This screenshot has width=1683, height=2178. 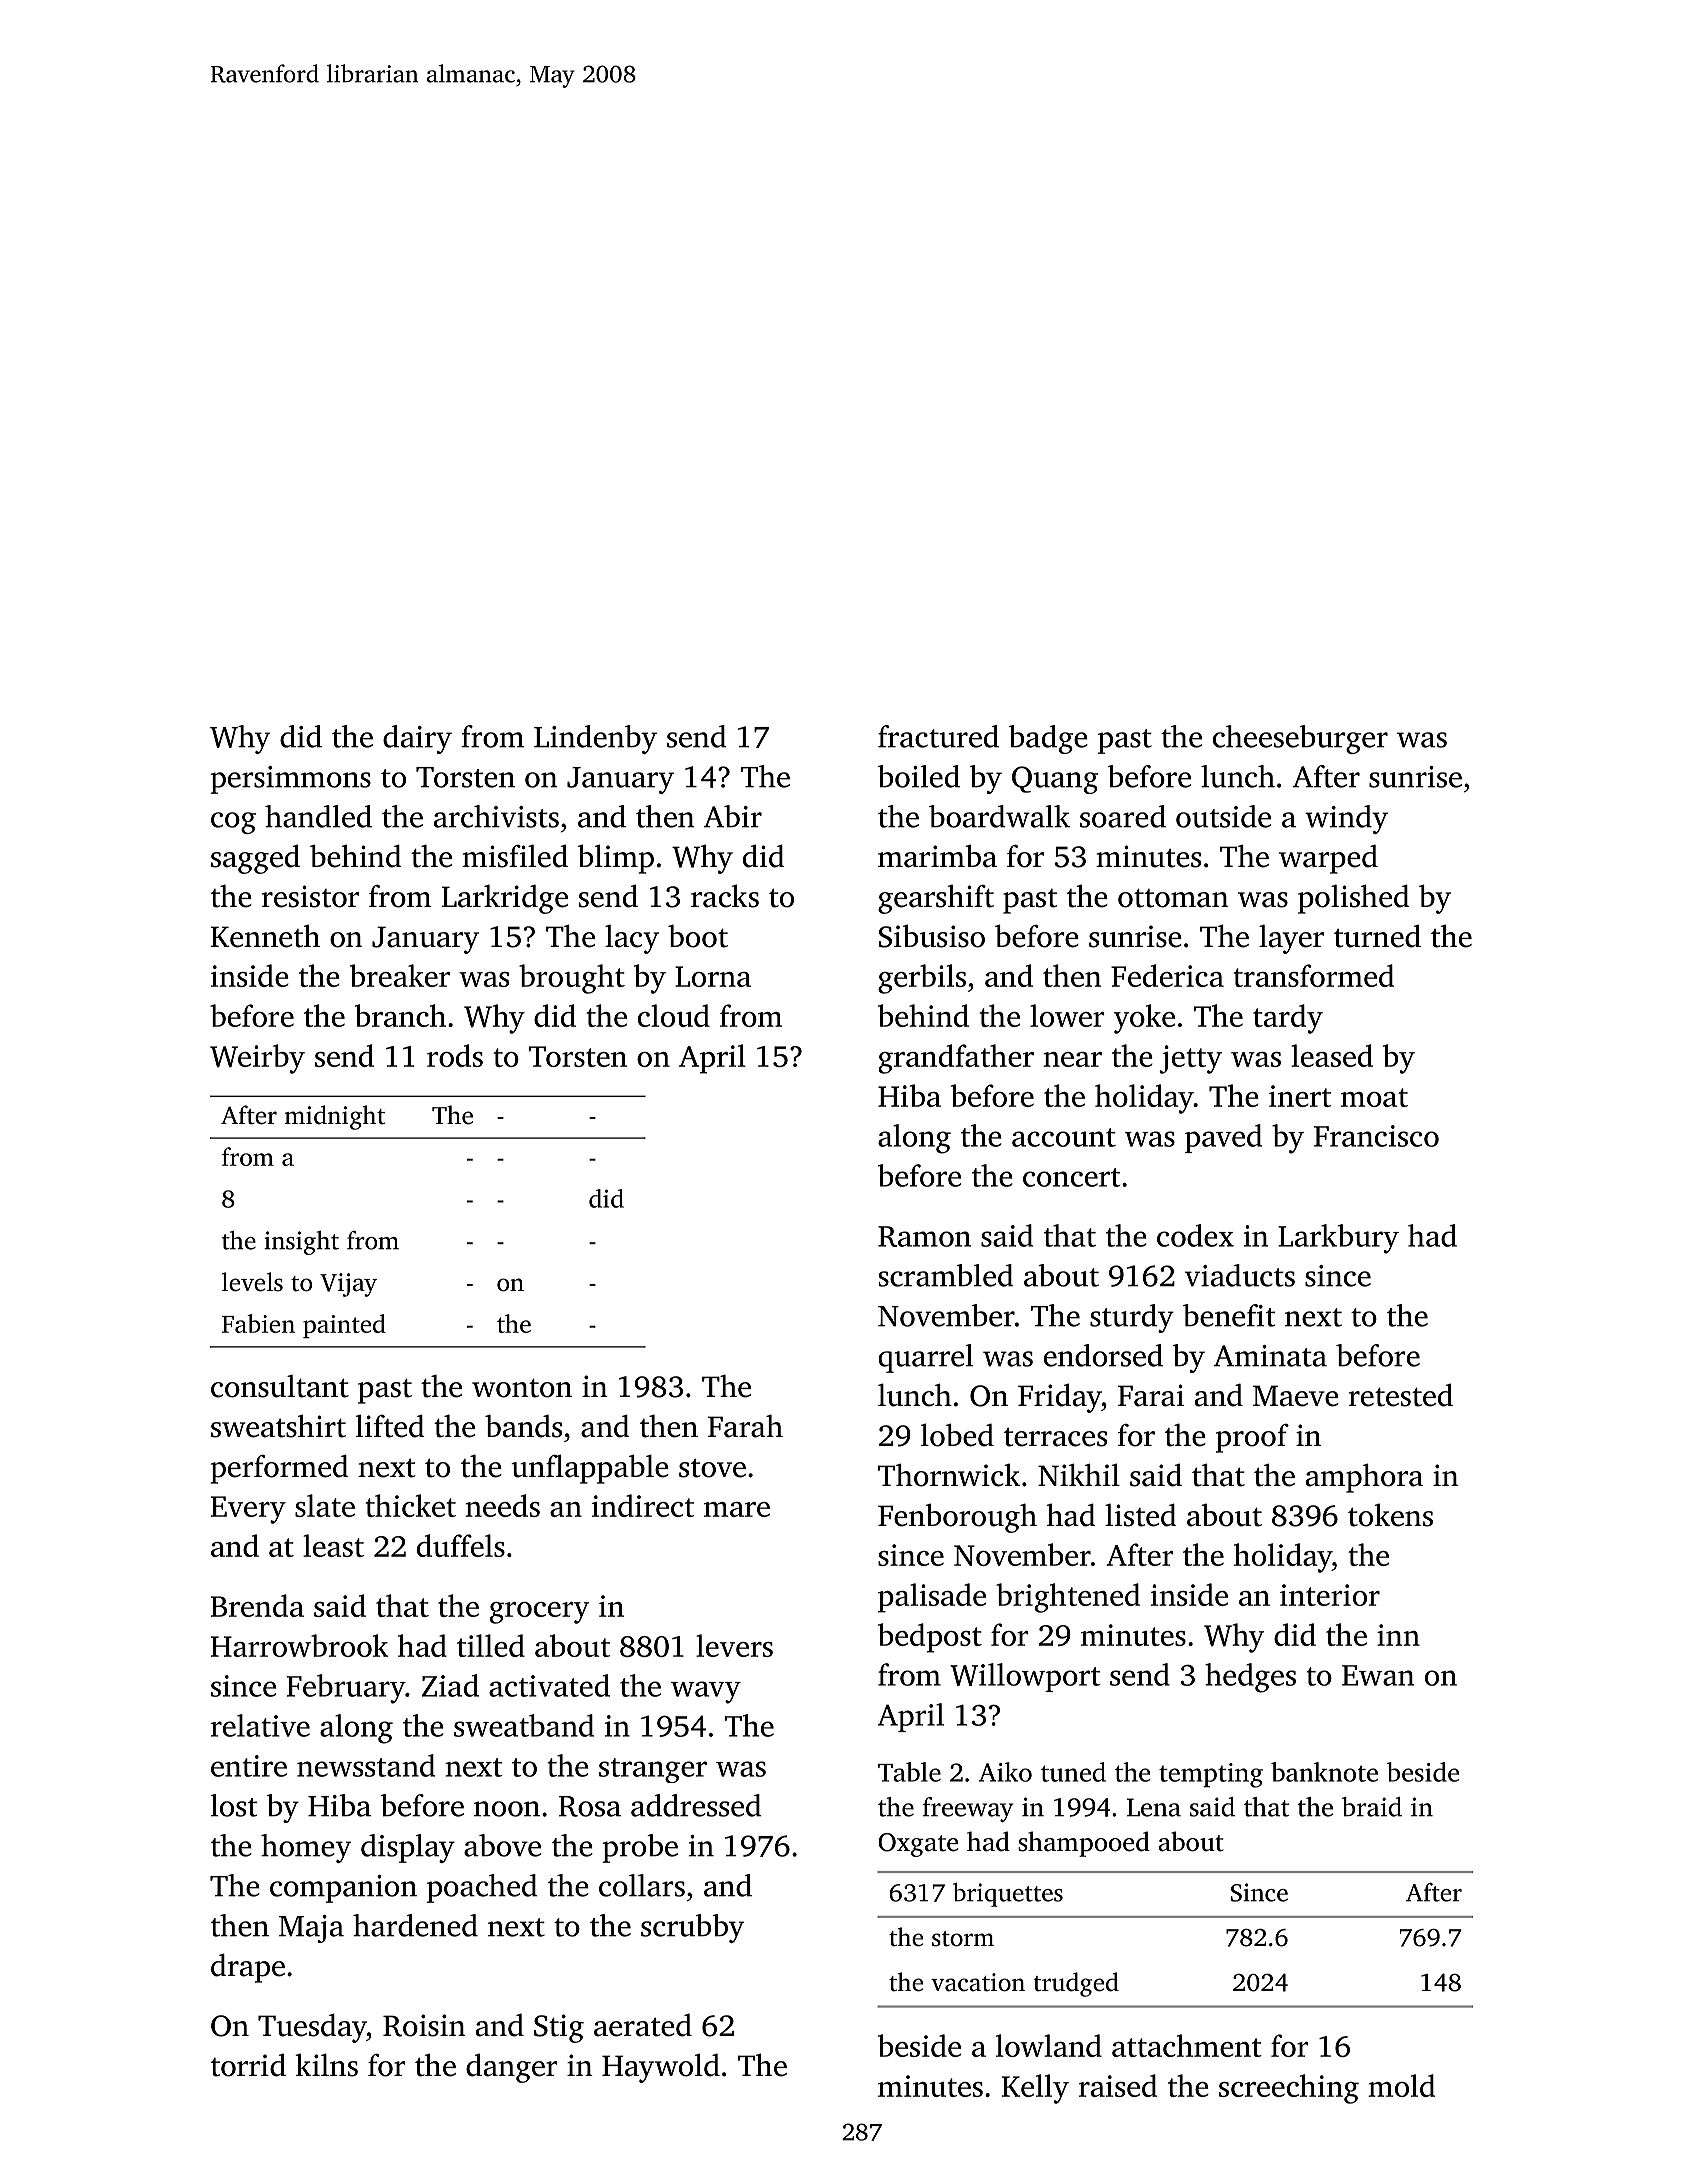 I want to click on interior, so click(x=1330, y=1595).
